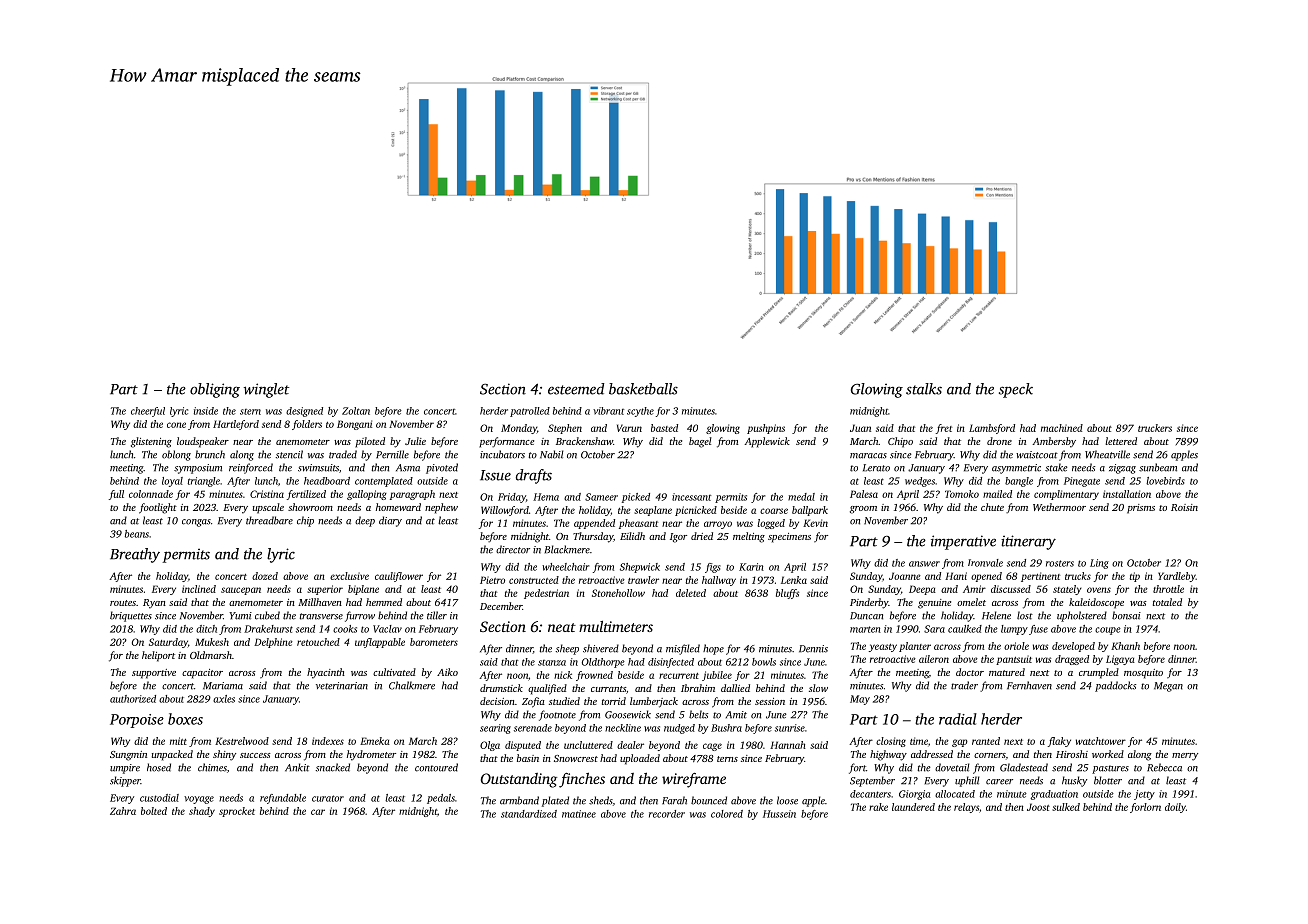 Image resolution: width=1308 pixels, height=924 pixels. Describe the element at coordinates (546, 497) in the page. I see `Hema` at that location.
